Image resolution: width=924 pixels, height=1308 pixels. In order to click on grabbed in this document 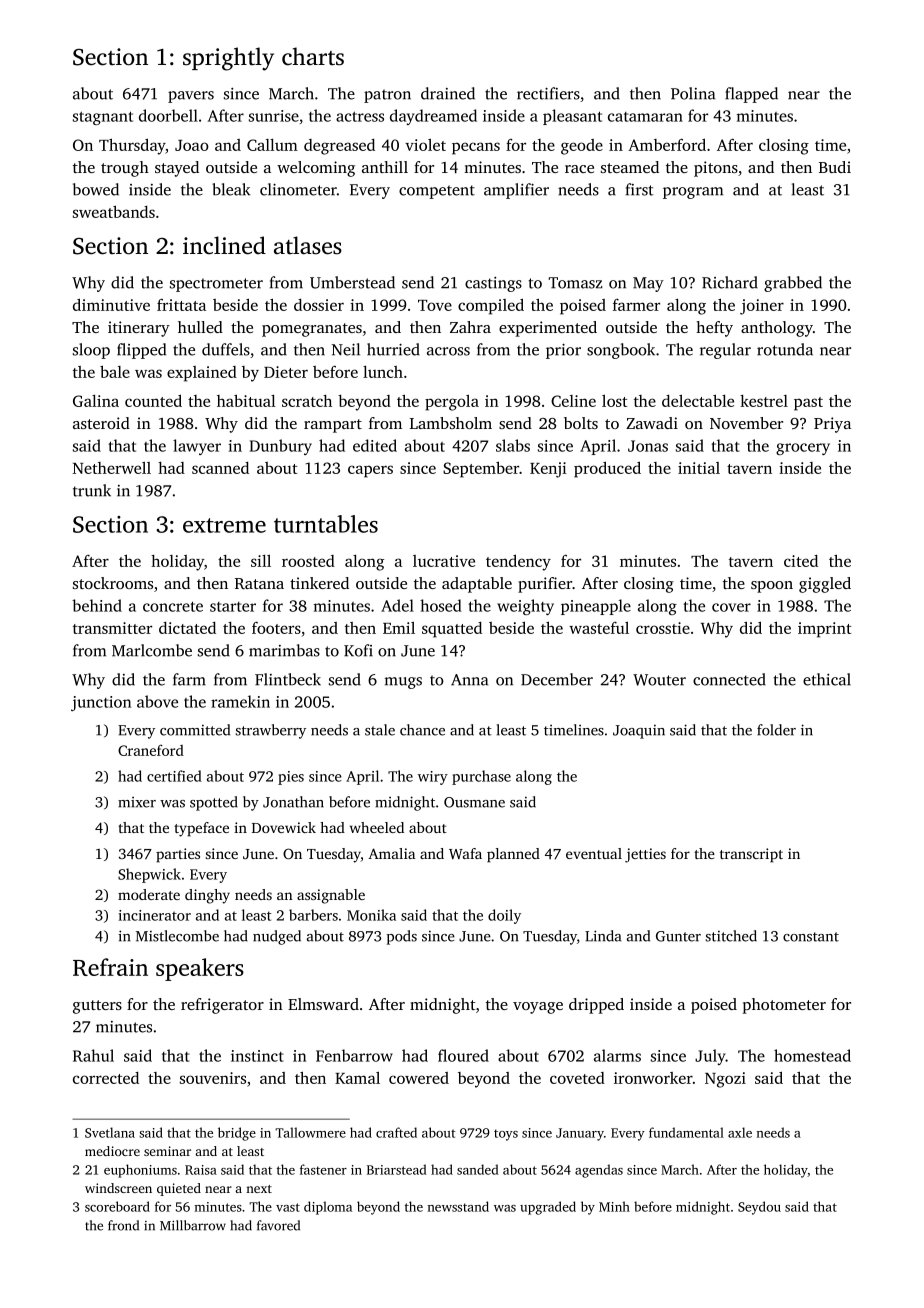, I will do `click(793, 284)`.
